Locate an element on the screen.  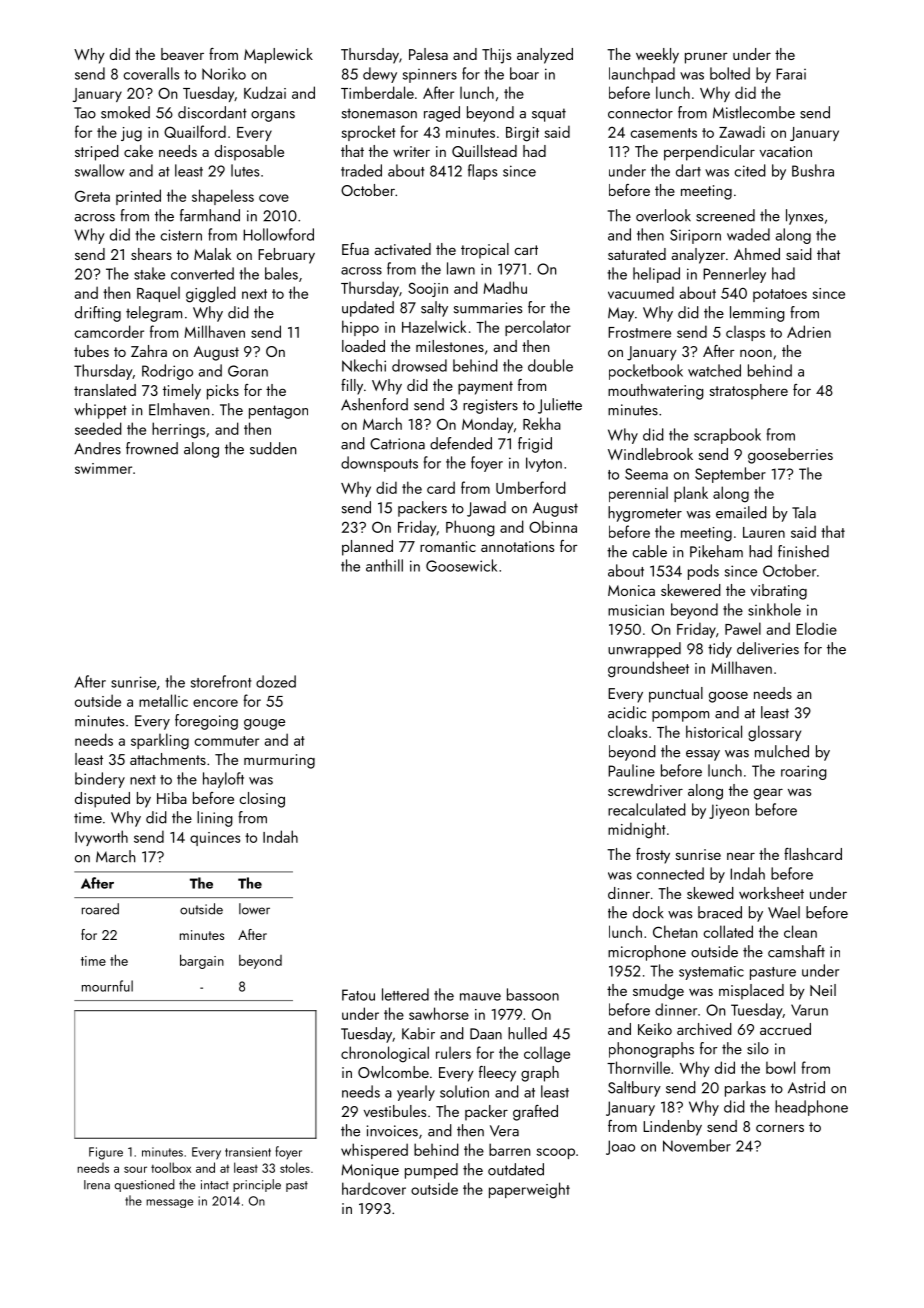
Ivyworth is located at coordinates (101, 838).
